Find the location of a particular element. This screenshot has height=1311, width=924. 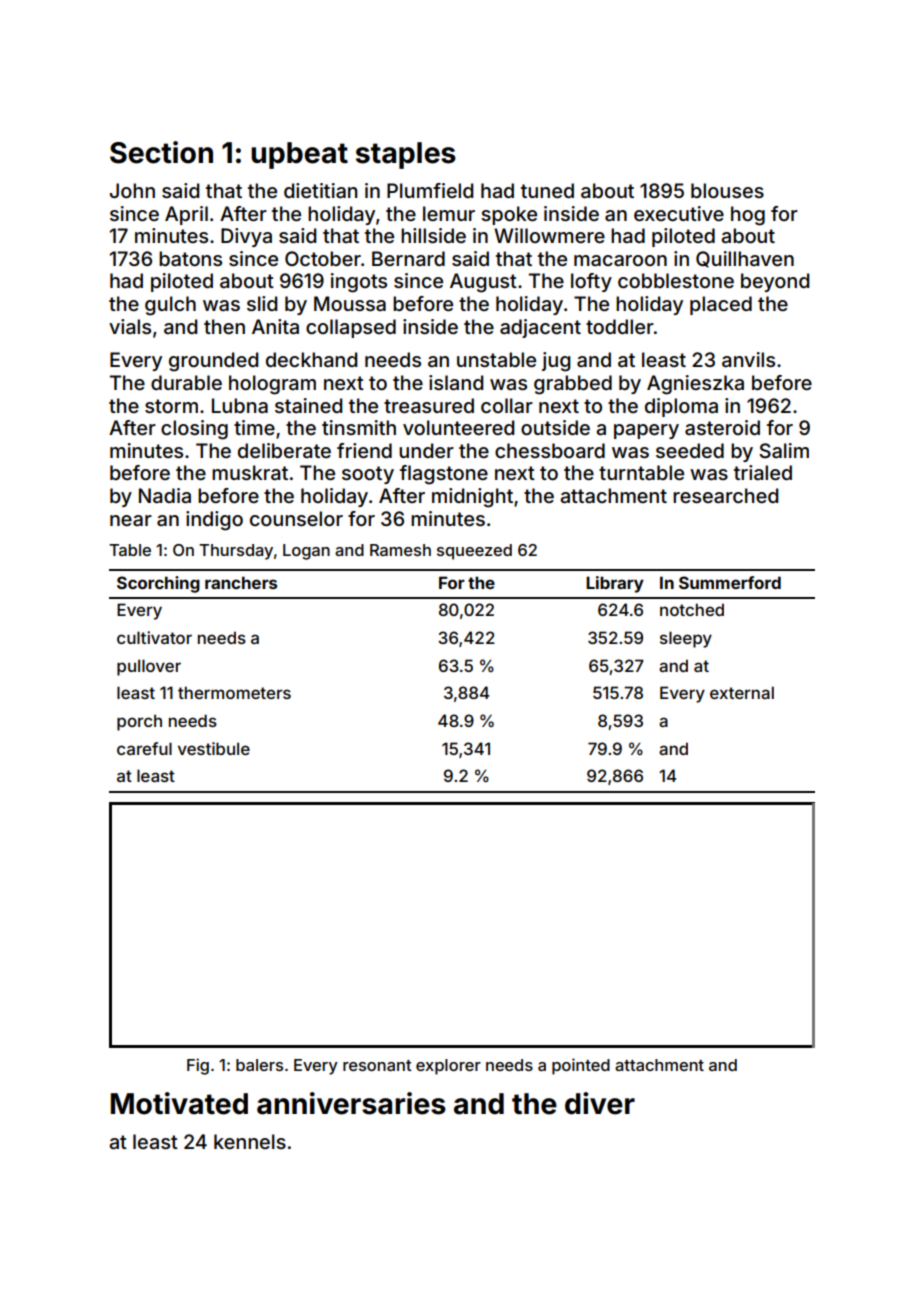

anvils is located at coordinates (748, 359).
